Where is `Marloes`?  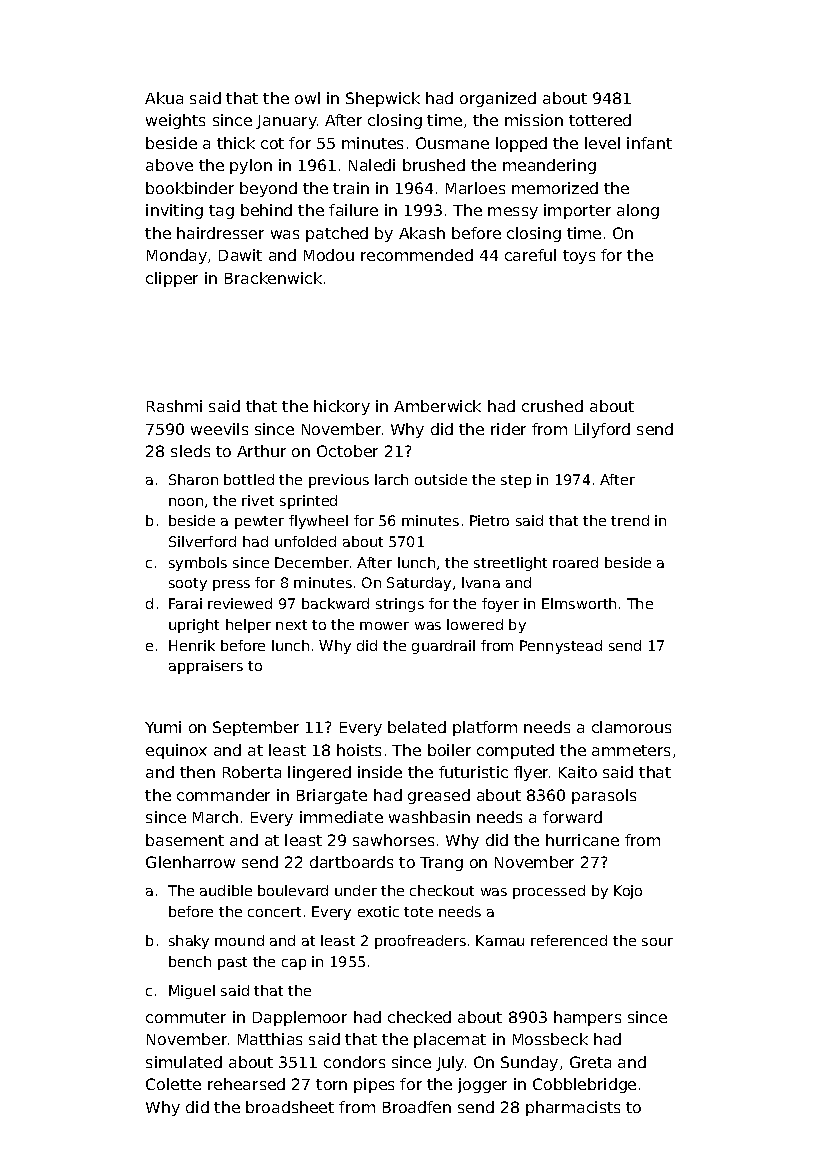
Marloes is located at coordinates (475, 188).
